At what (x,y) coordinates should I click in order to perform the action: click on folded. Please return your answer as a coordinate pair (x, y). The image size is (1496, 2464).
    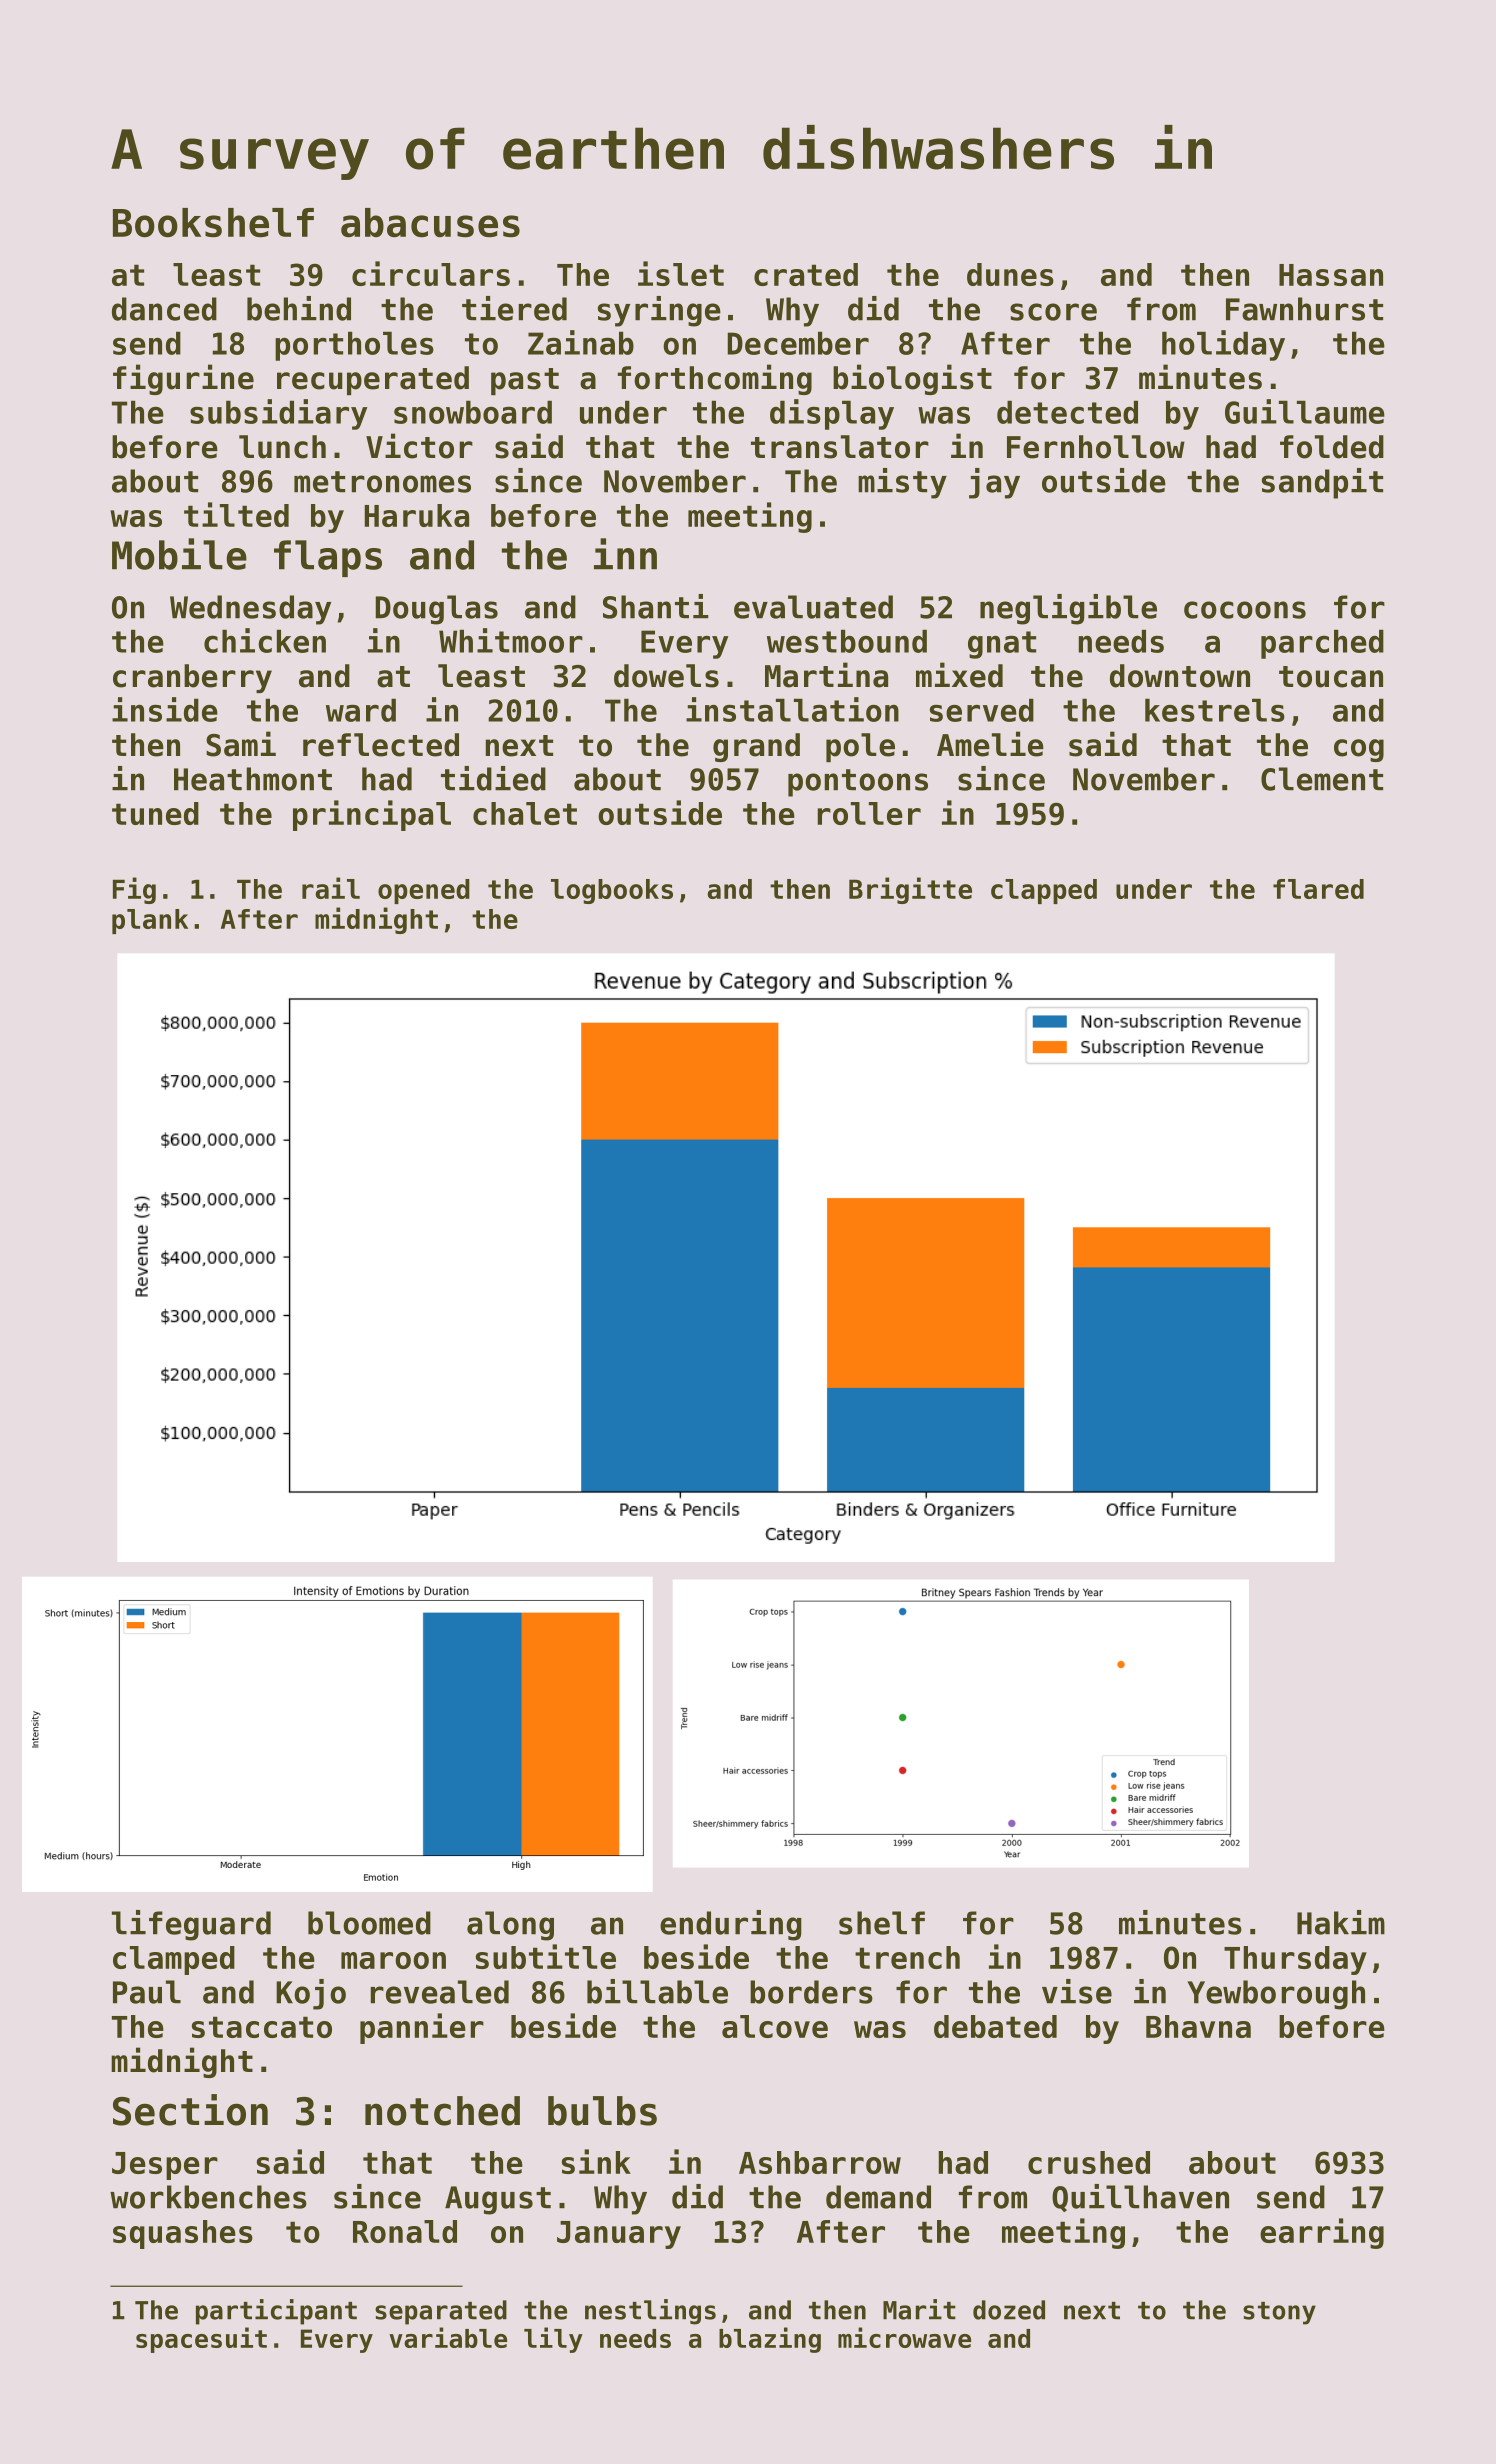
    Looking at the image, I should click on (1332, 447).
